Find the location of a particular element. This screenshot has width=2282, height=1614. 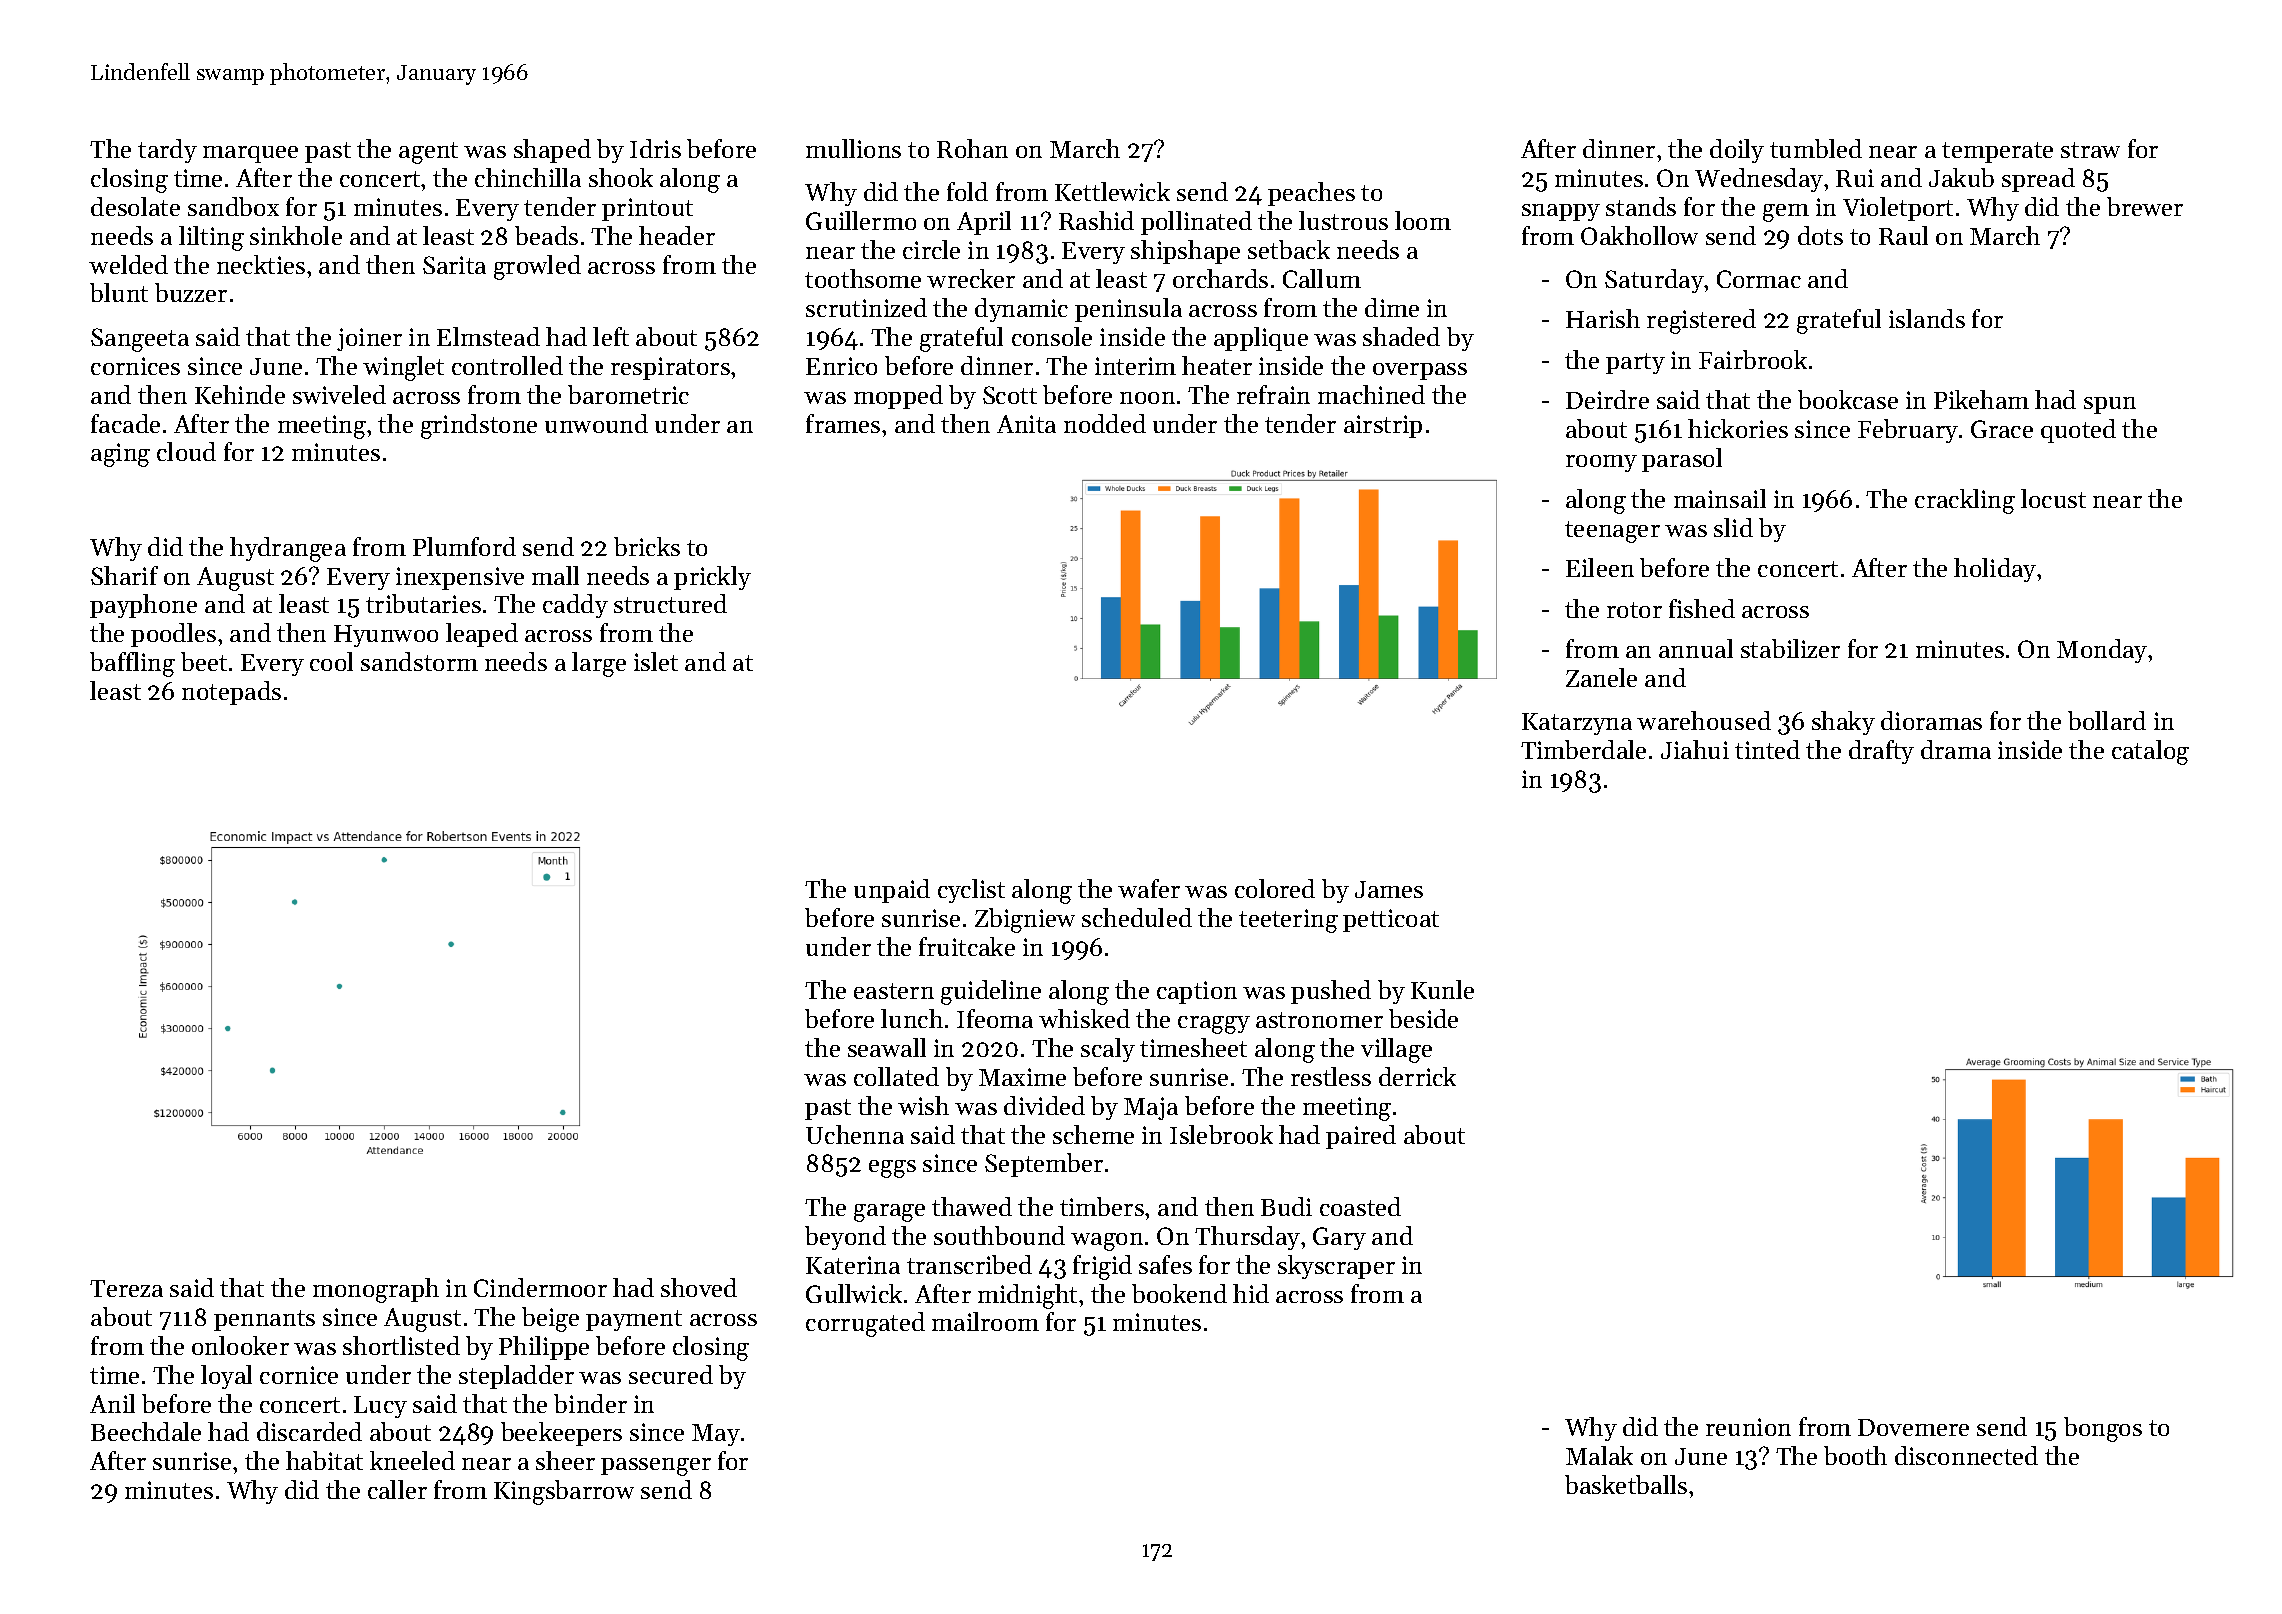

kneeled is located at coordinates (412, 1460).
